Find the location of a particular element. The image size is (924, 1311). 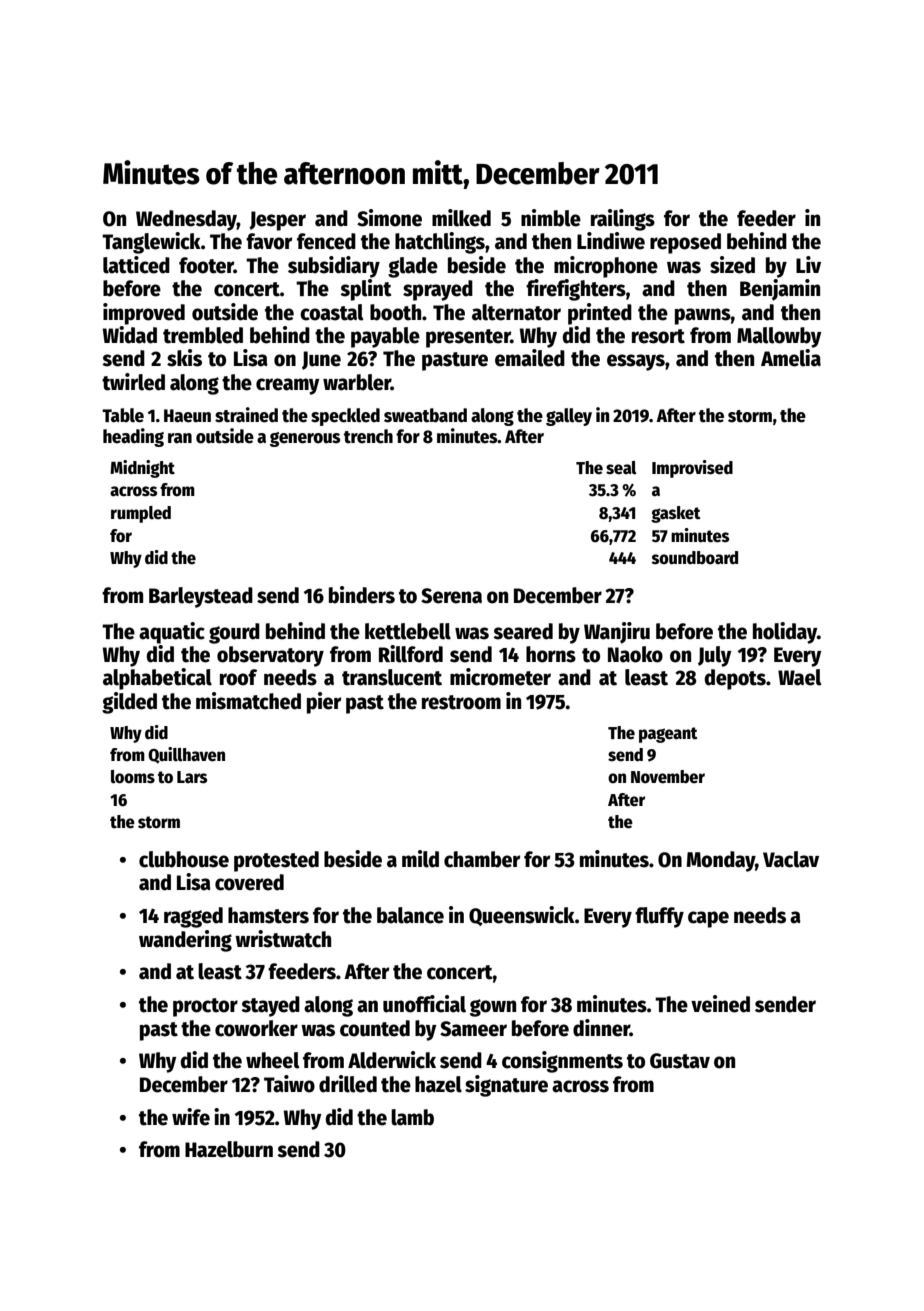

November is located at coordinates (668, 777).
